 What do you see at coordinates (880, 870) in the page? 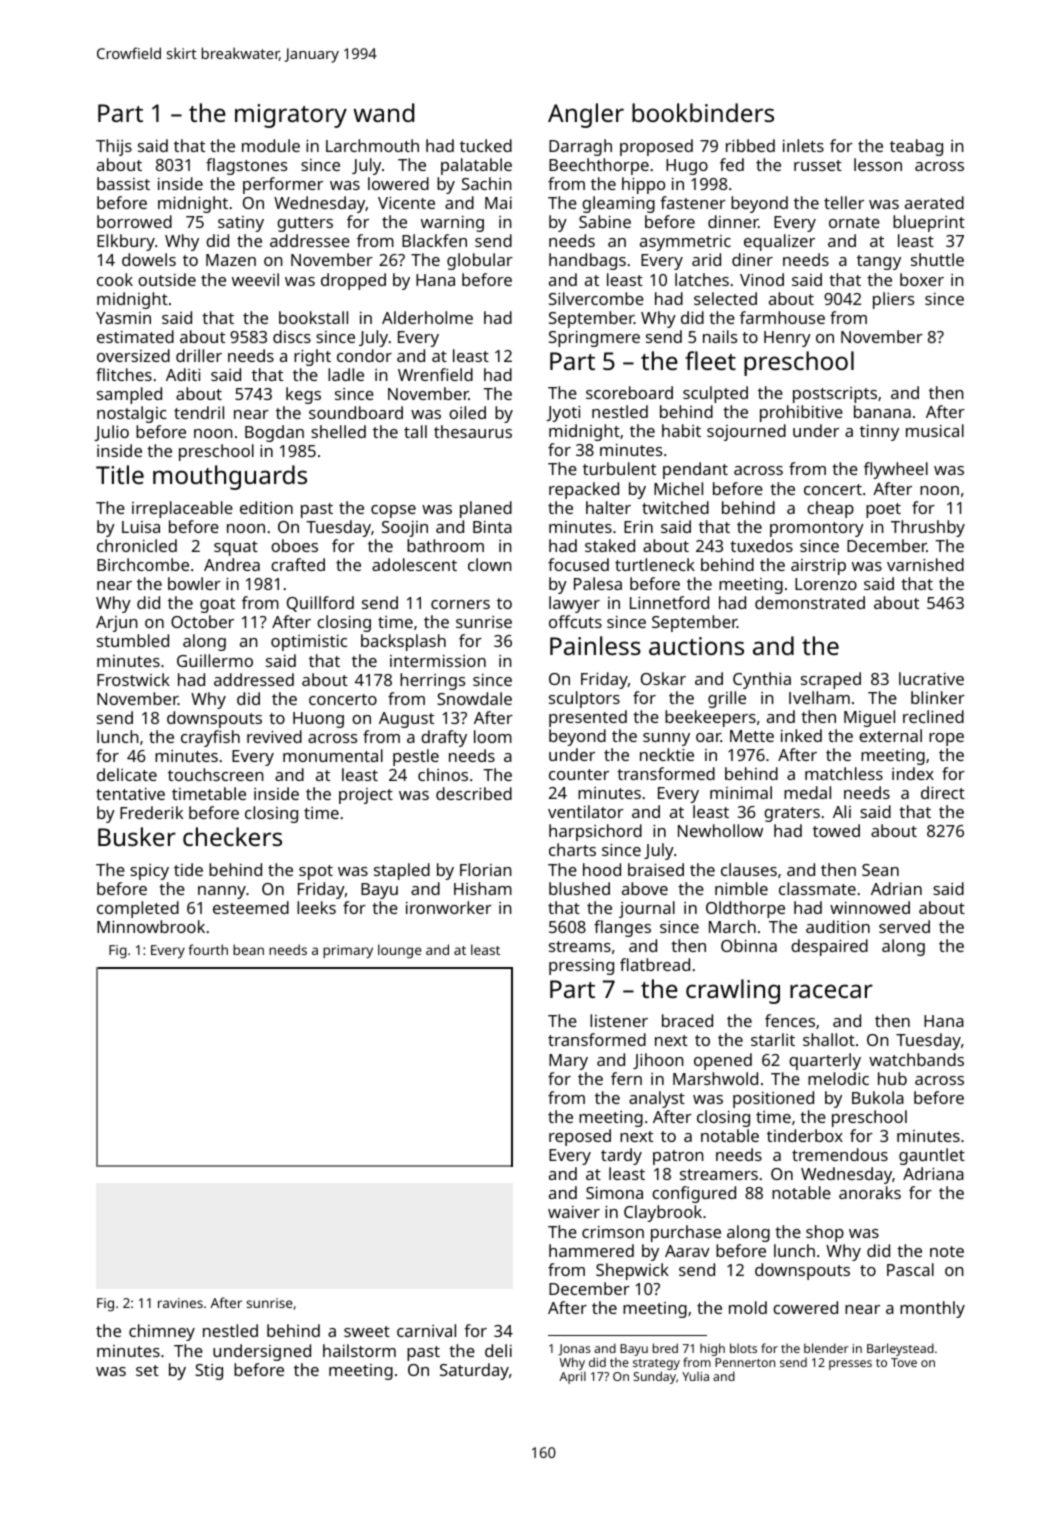
I see `Sean` at bounding box center [880, 870].
